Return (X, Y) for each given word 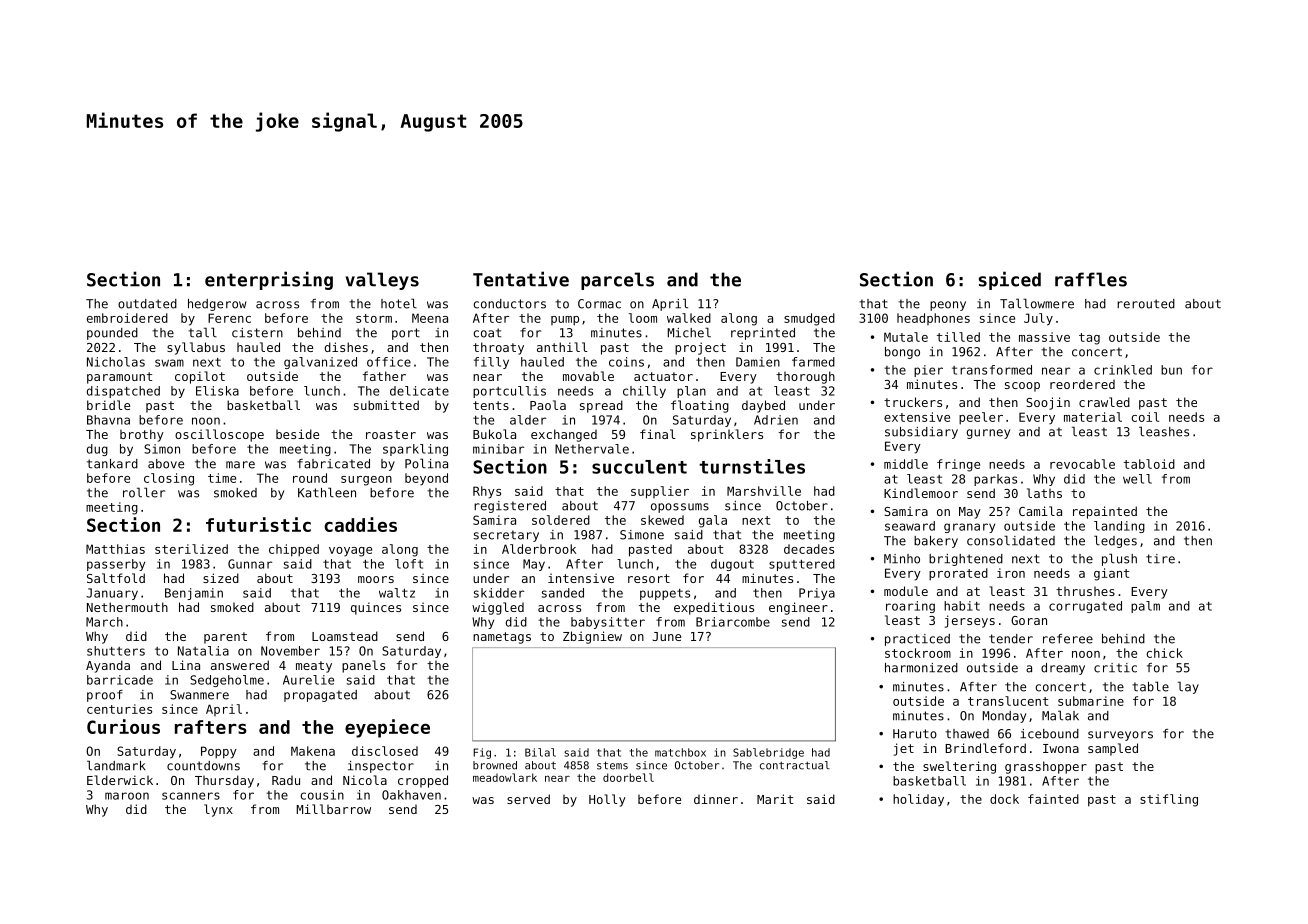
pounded (112, 334)
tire (1160, 559)
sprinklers (727, 435)
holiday (918, 800)
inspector (381, 767)
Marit (775, 799)
